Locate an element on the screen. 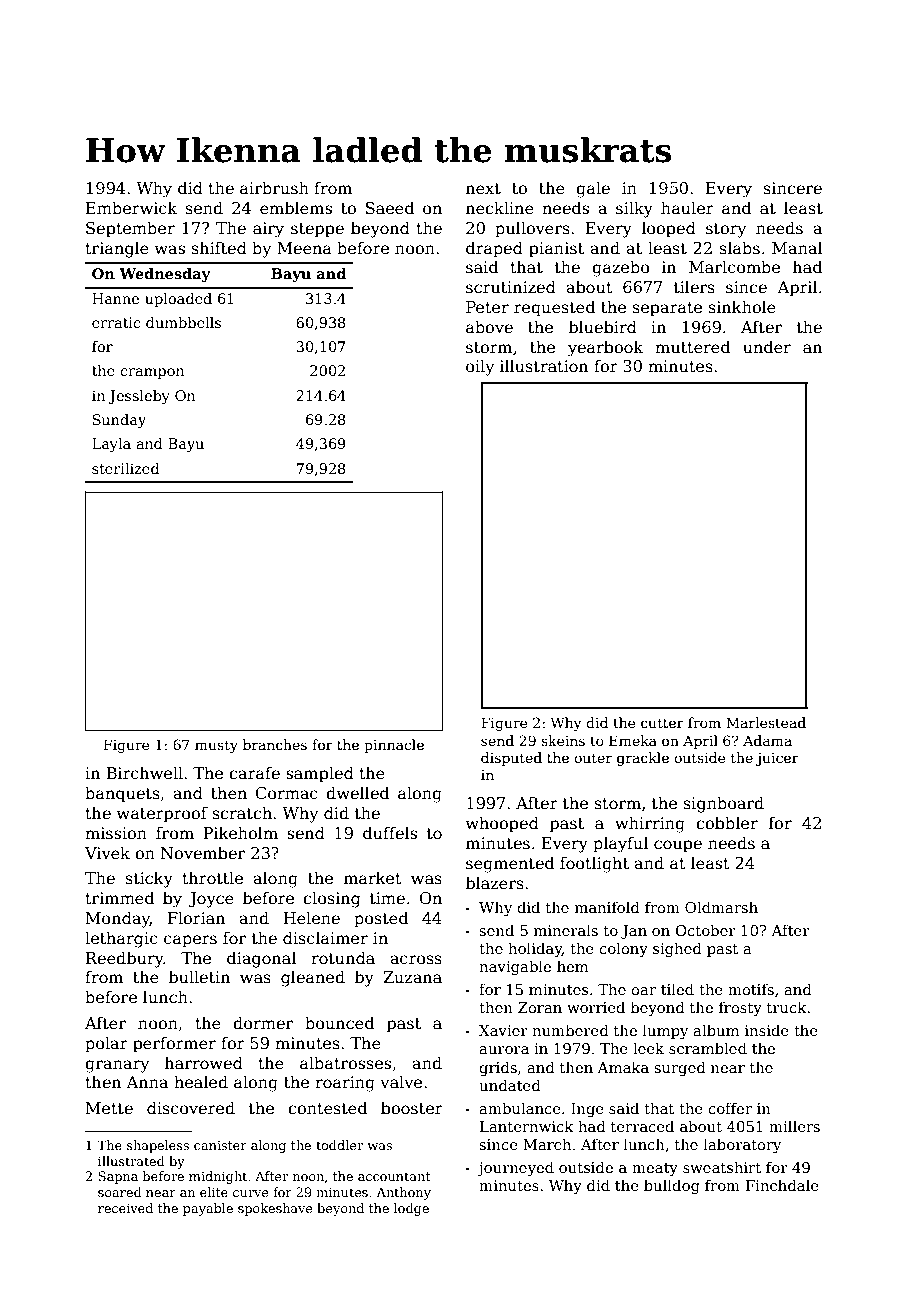 Image resolution: width=908 pixels, height=1316 pixels. closing is located at coordinates (332, 899).
